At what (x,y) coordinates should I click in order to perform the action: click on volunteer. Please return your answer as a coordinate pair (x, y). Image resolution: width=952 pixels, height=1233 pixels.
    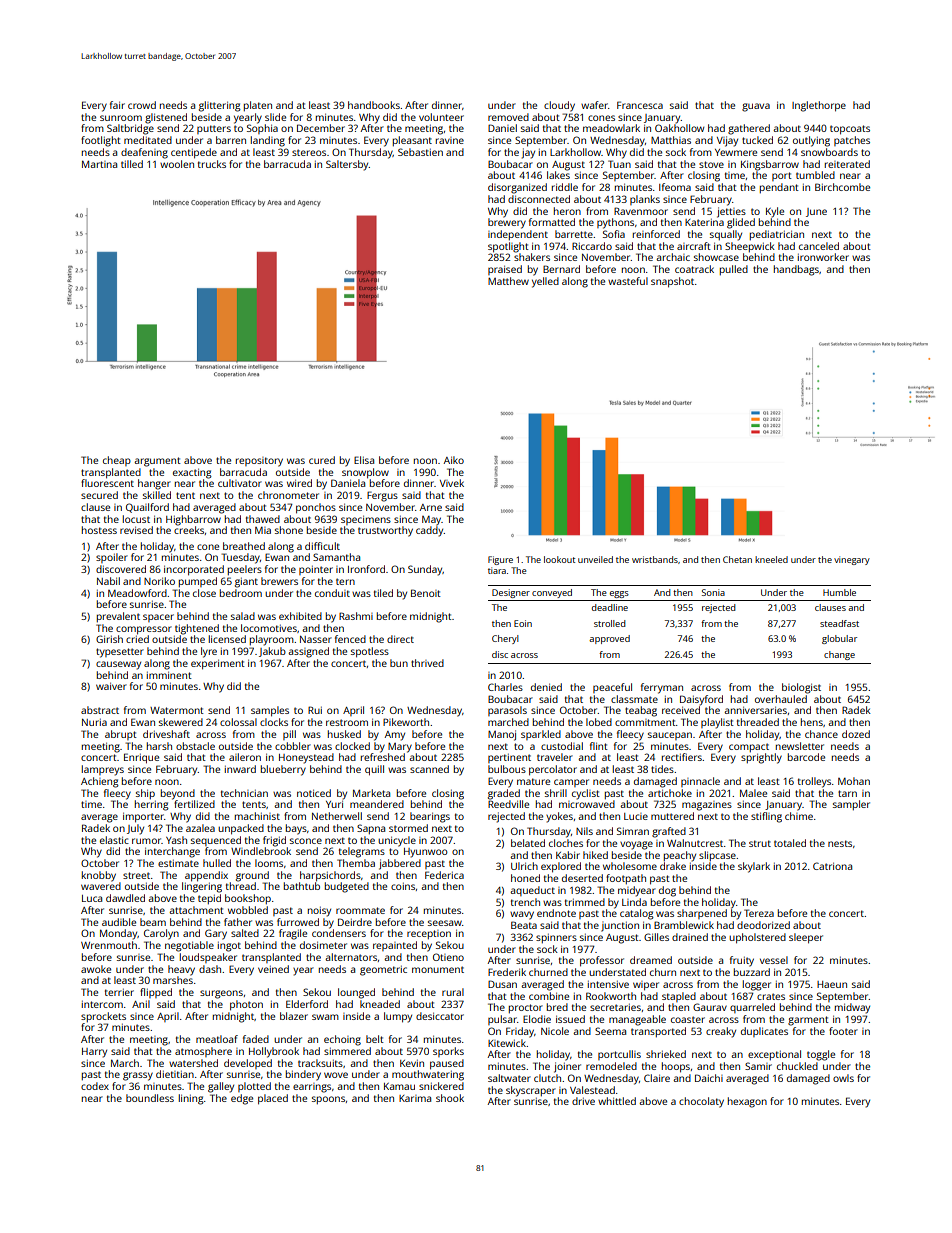
    Looking at the image, I should click on (441, 117).
